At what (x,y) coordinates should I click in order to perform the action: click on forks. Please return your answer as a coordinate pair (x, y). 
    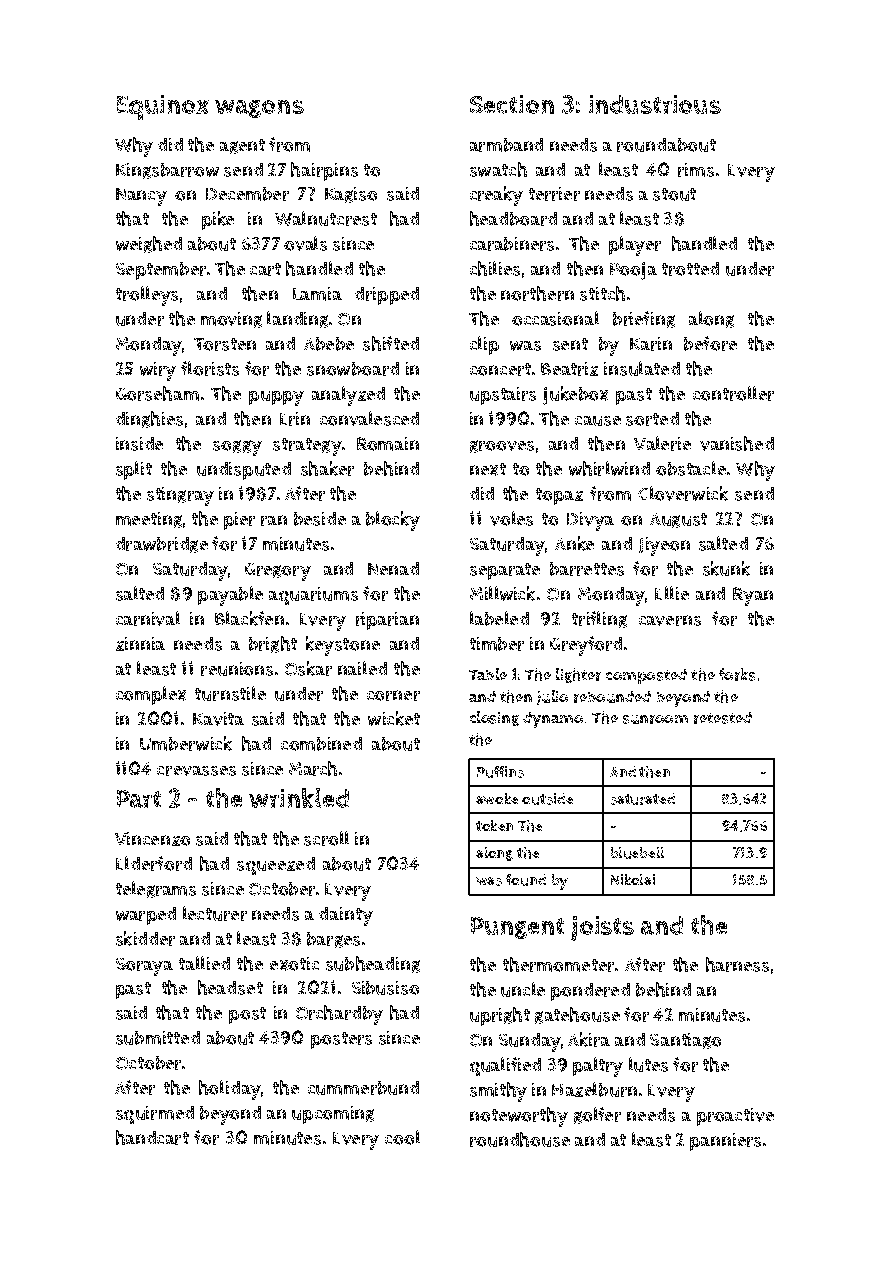
    Looking at the image, I should click on (737, 674).
